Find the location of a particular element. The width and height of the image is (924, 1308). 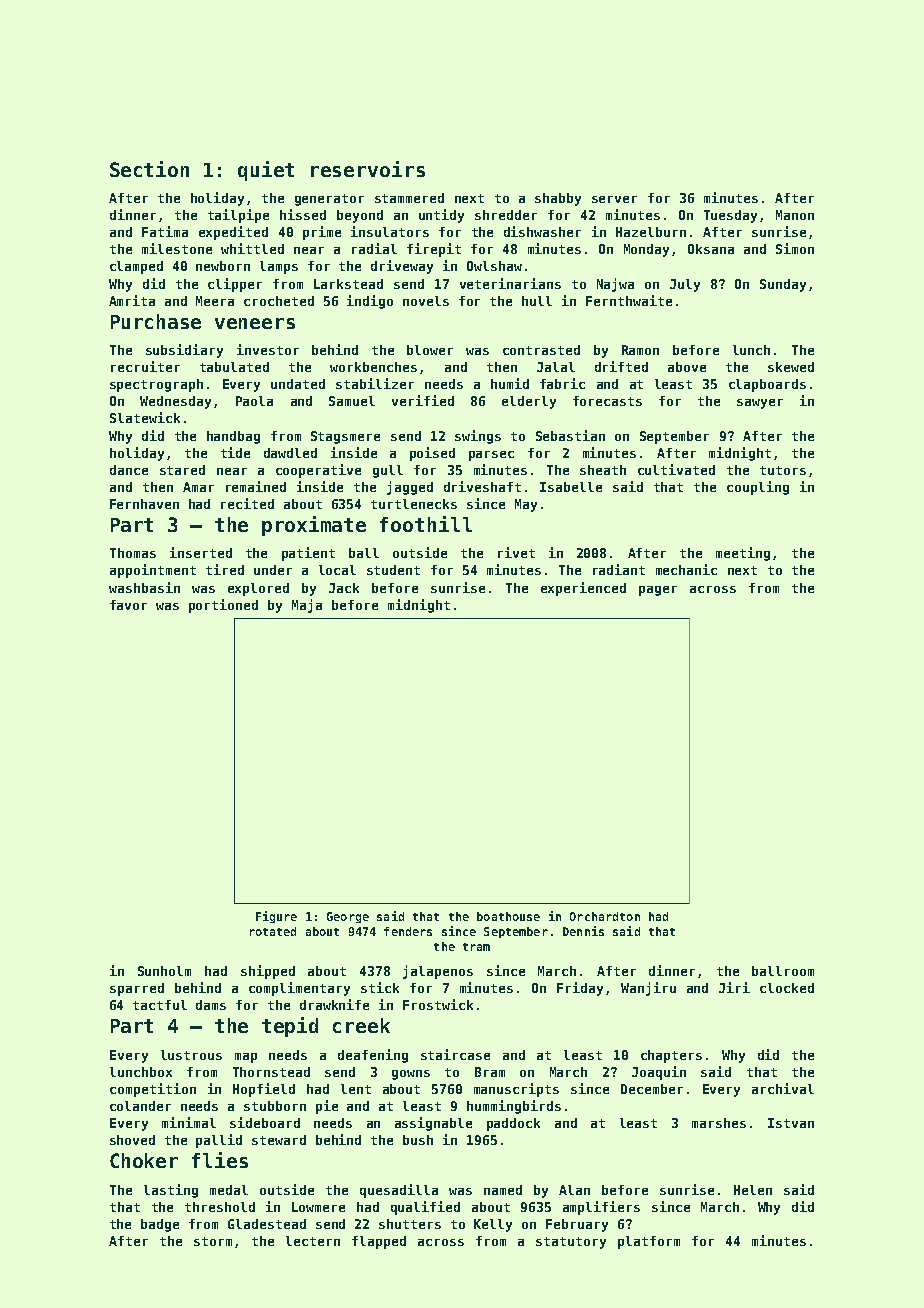

Sunholm is located at coordinates (164, 971).
